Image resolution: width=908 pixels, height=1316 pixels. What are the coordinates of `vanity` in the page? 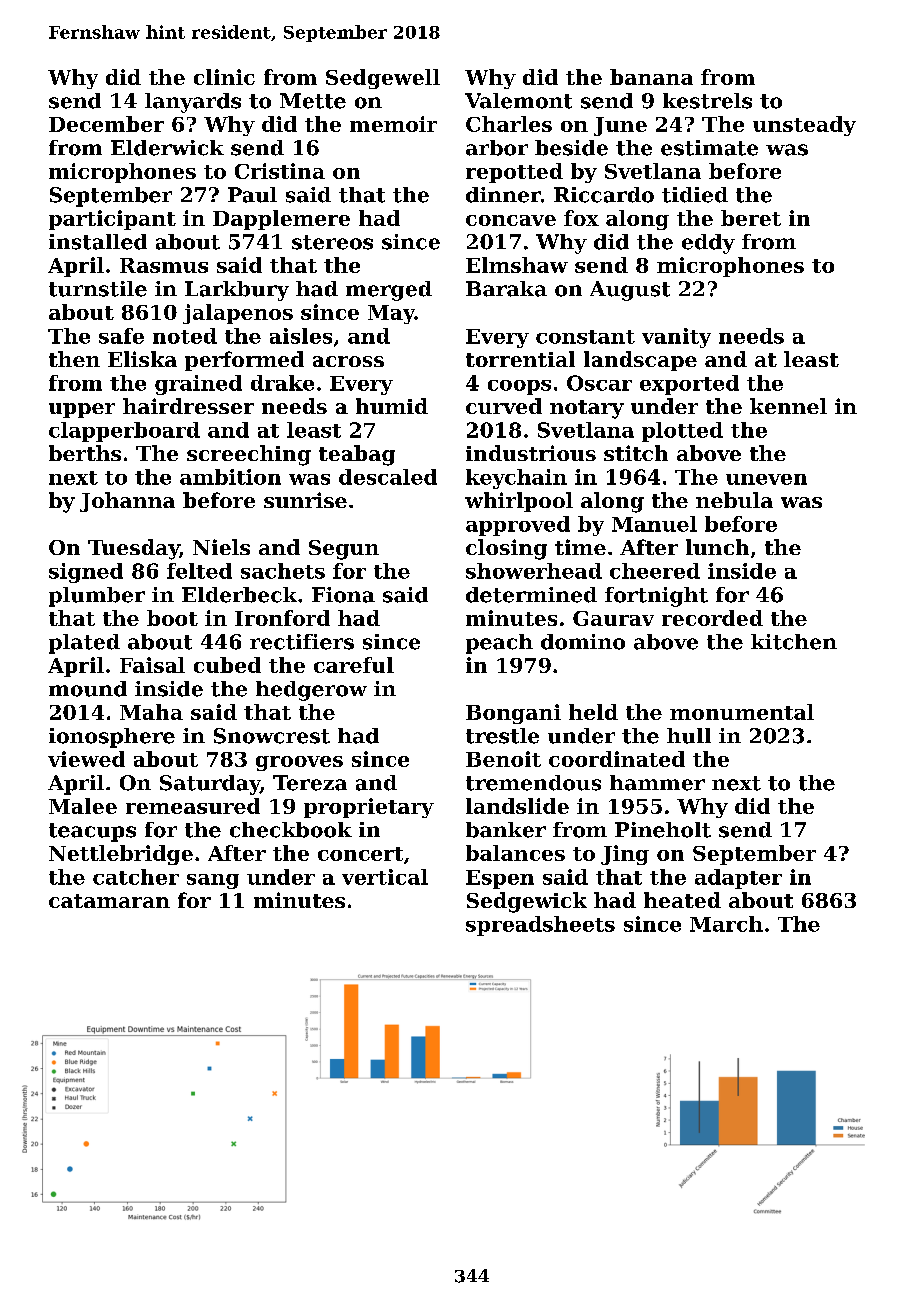 It's located at (676, 338).
